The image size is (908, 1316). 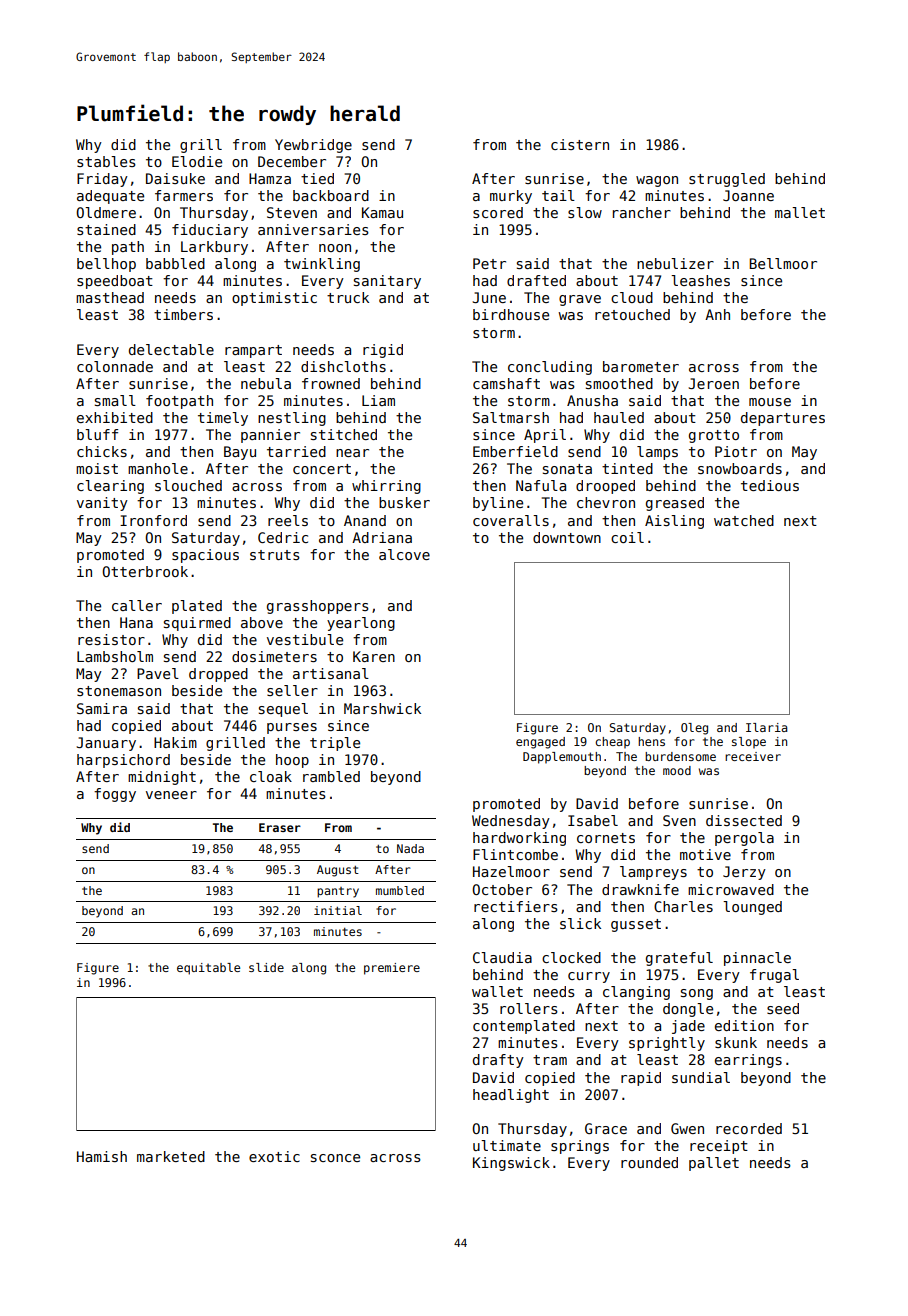 I want to click on drafty, so click(x=498, y=1061).
